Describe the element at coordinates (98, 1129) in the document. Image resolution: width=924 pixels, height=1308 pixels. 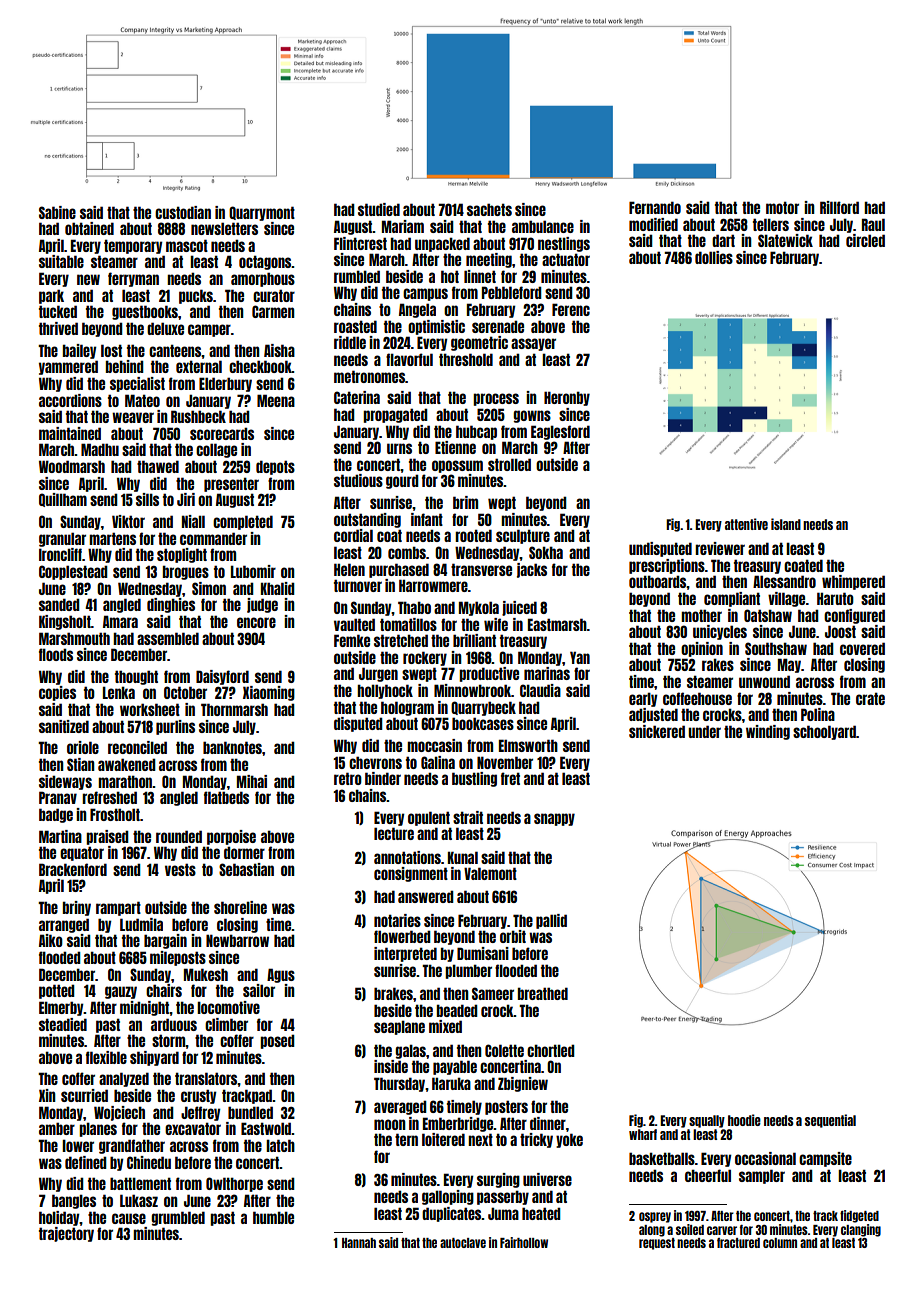
I see `planes` at that location.
